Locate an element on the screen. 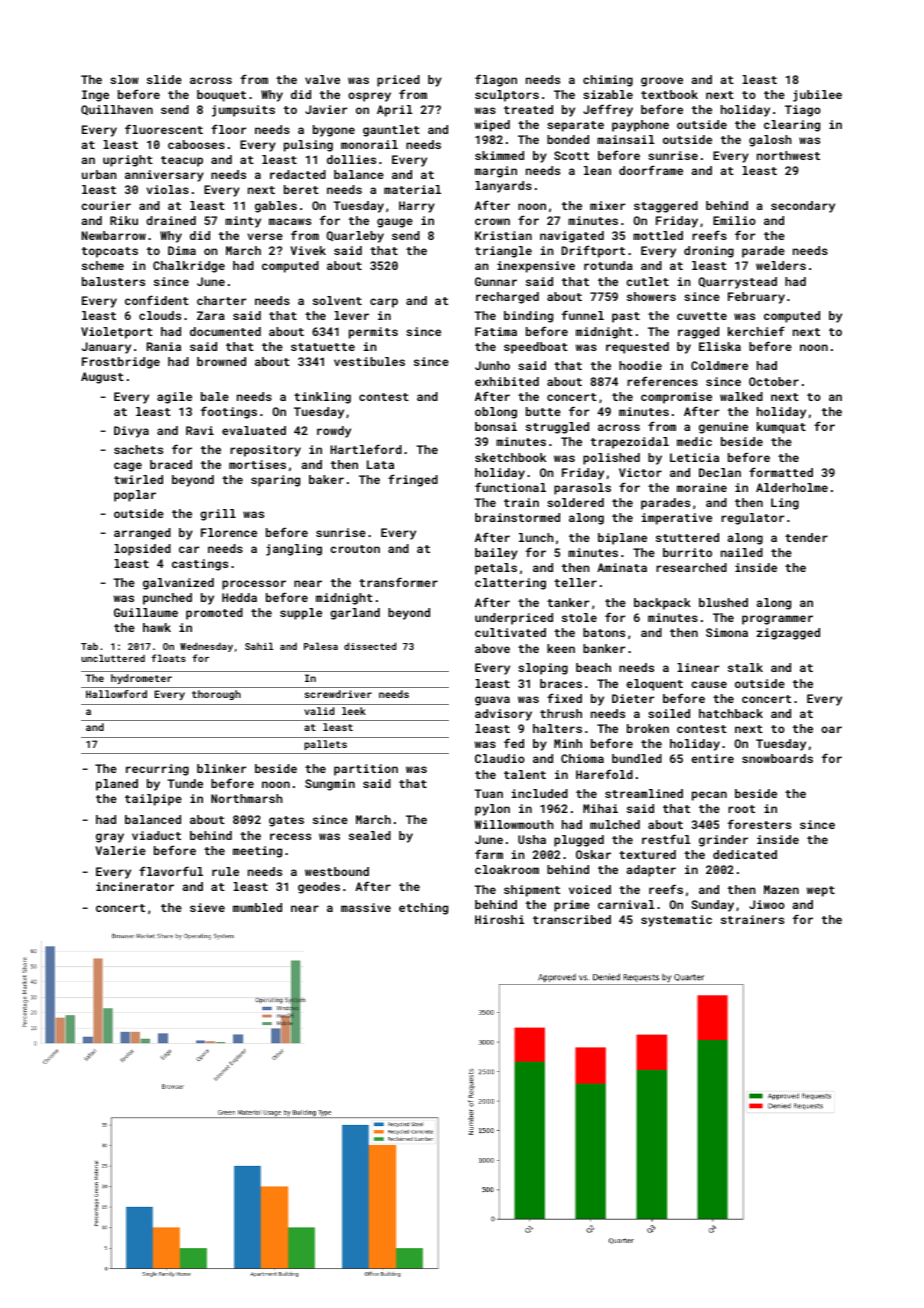 The height and width of the screenshot is (1308, 924). butte is located at coordinates (543, 411).
